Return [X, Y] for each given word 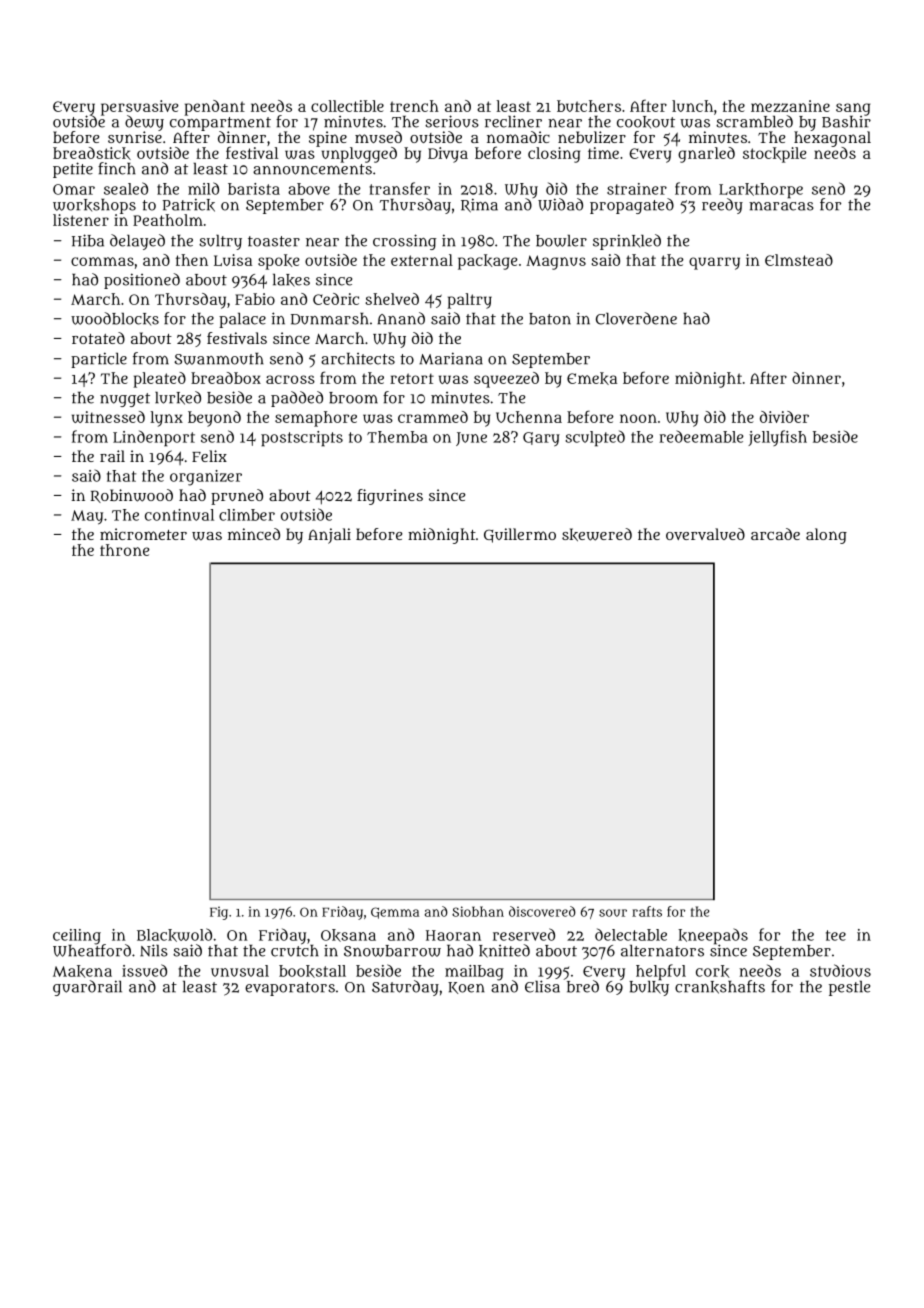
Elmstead [799, 260]
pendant [215, 108]
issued [144, 970]
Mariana [451, 358]
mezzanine [790, 106]
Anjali [329, 536]
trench [414, 106]
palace [242, 320]
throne [125, 550]
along [826, 536]
